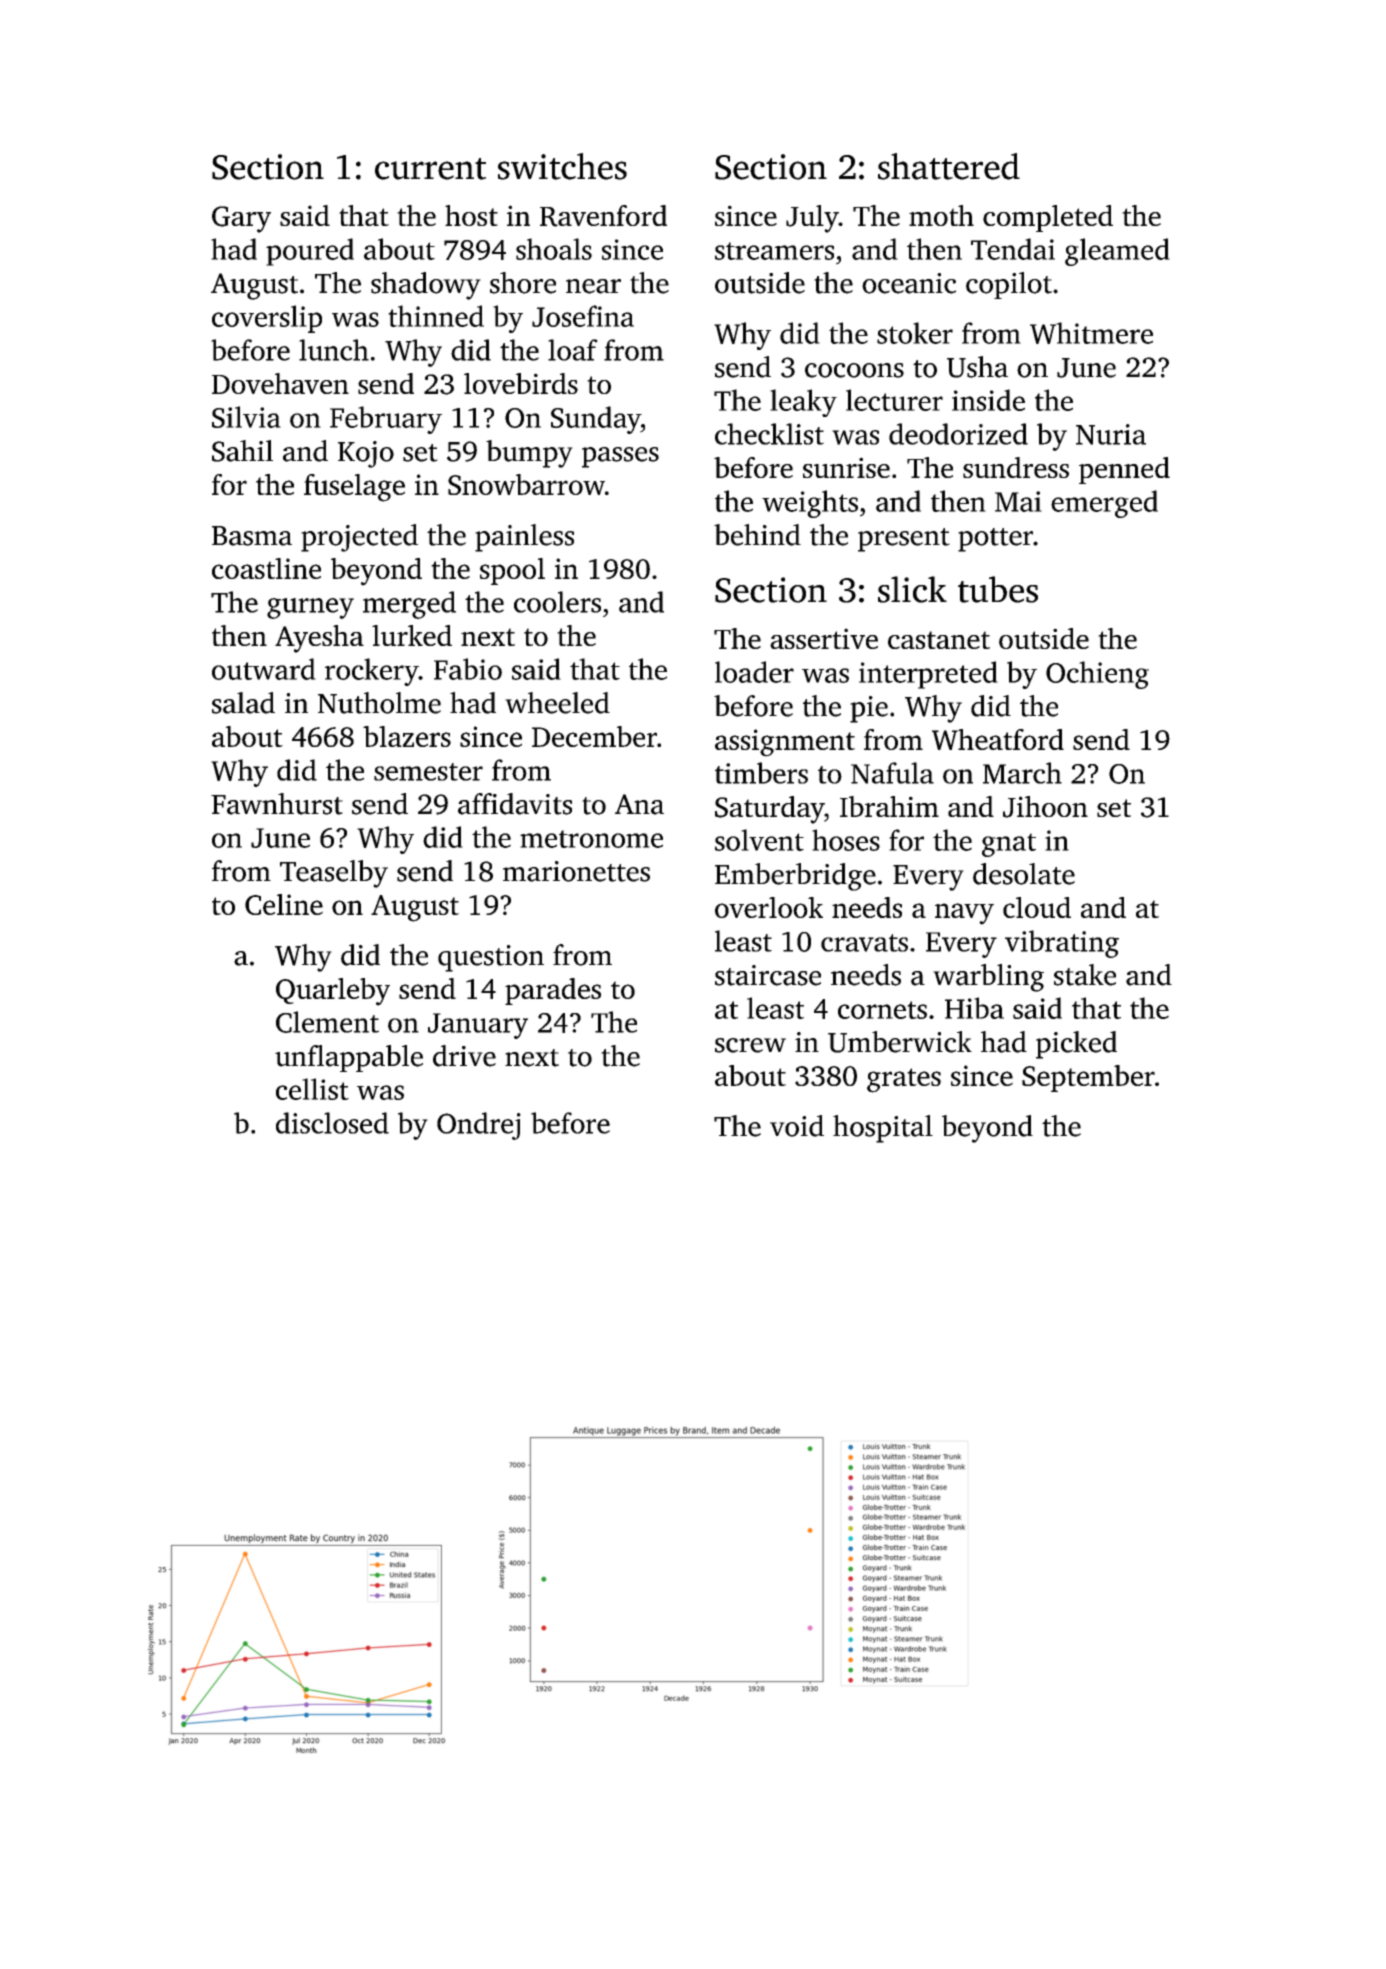  What do you see at coordinates (797, 1126) in the screenshot?
I see `void` at bounding box center [797, 1126].
